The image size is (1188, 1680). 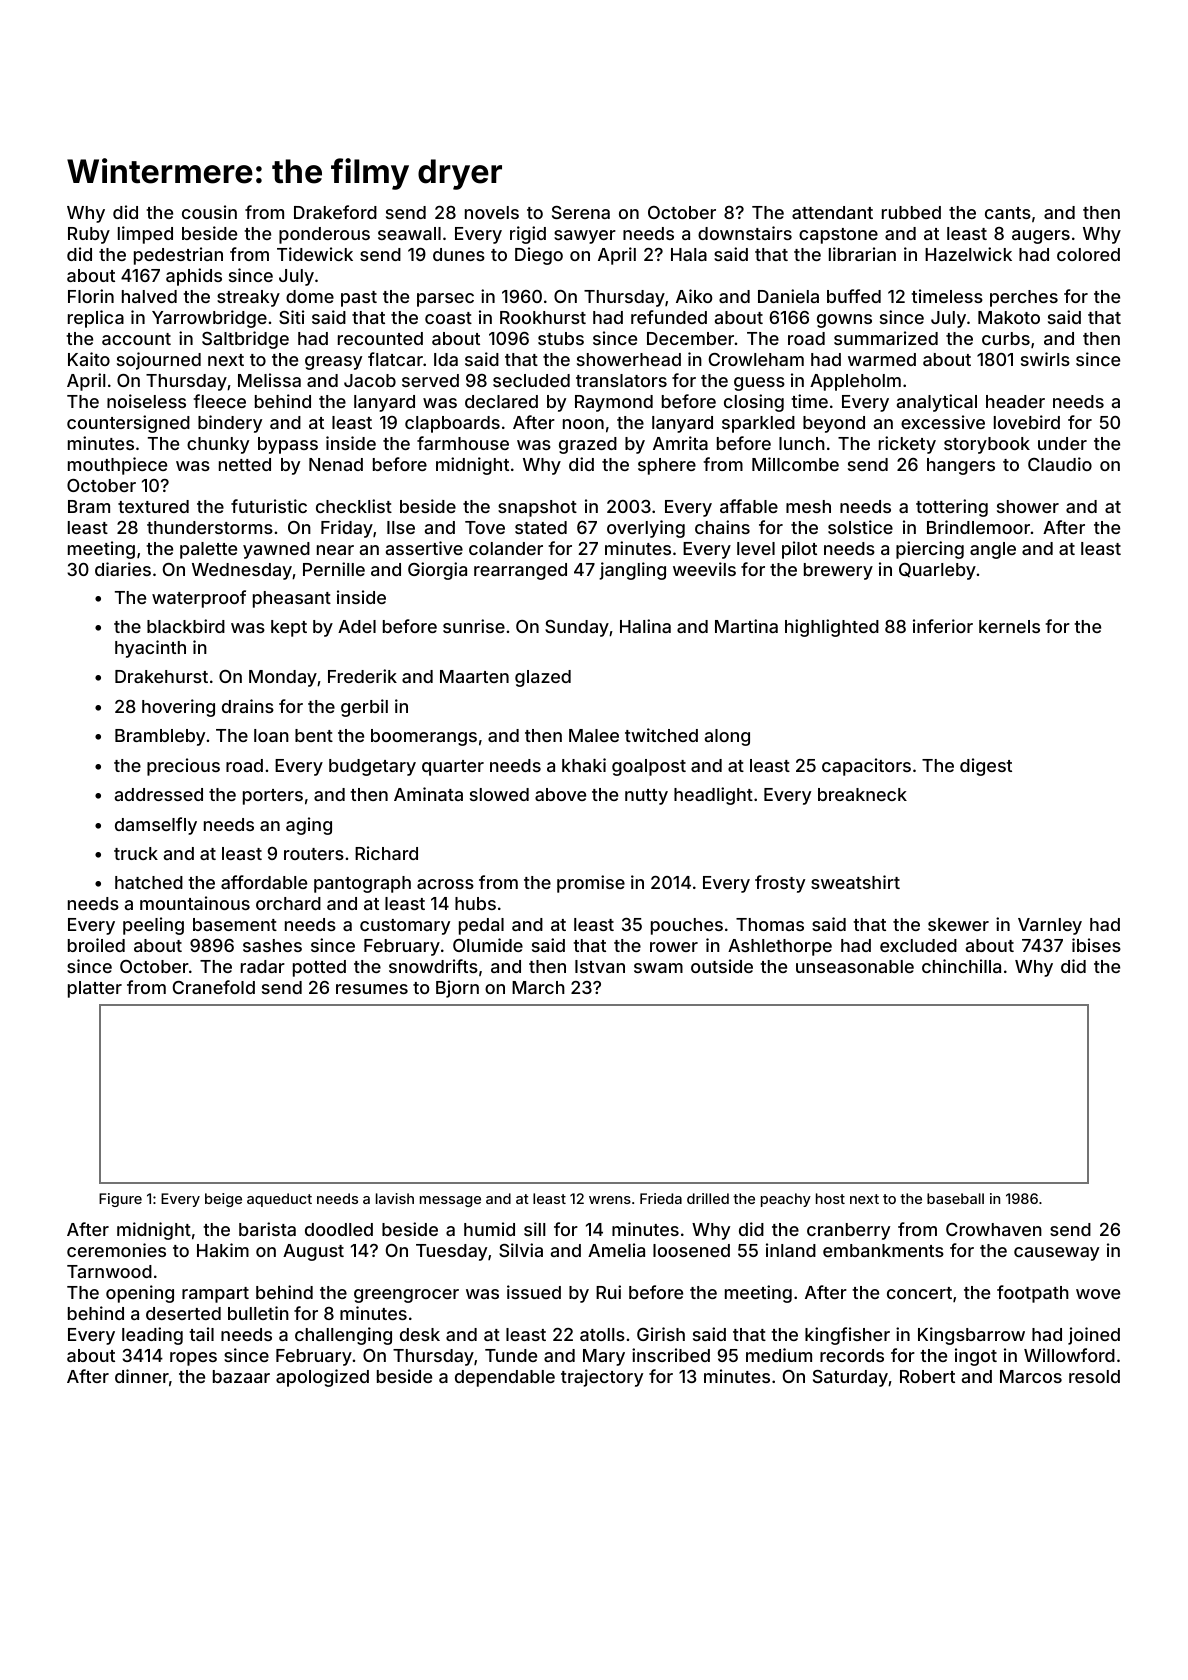 What do you see at coordinates (1027, 422) in the screenshot?
I see `lovebird` at bounding box center [1027, 422].
